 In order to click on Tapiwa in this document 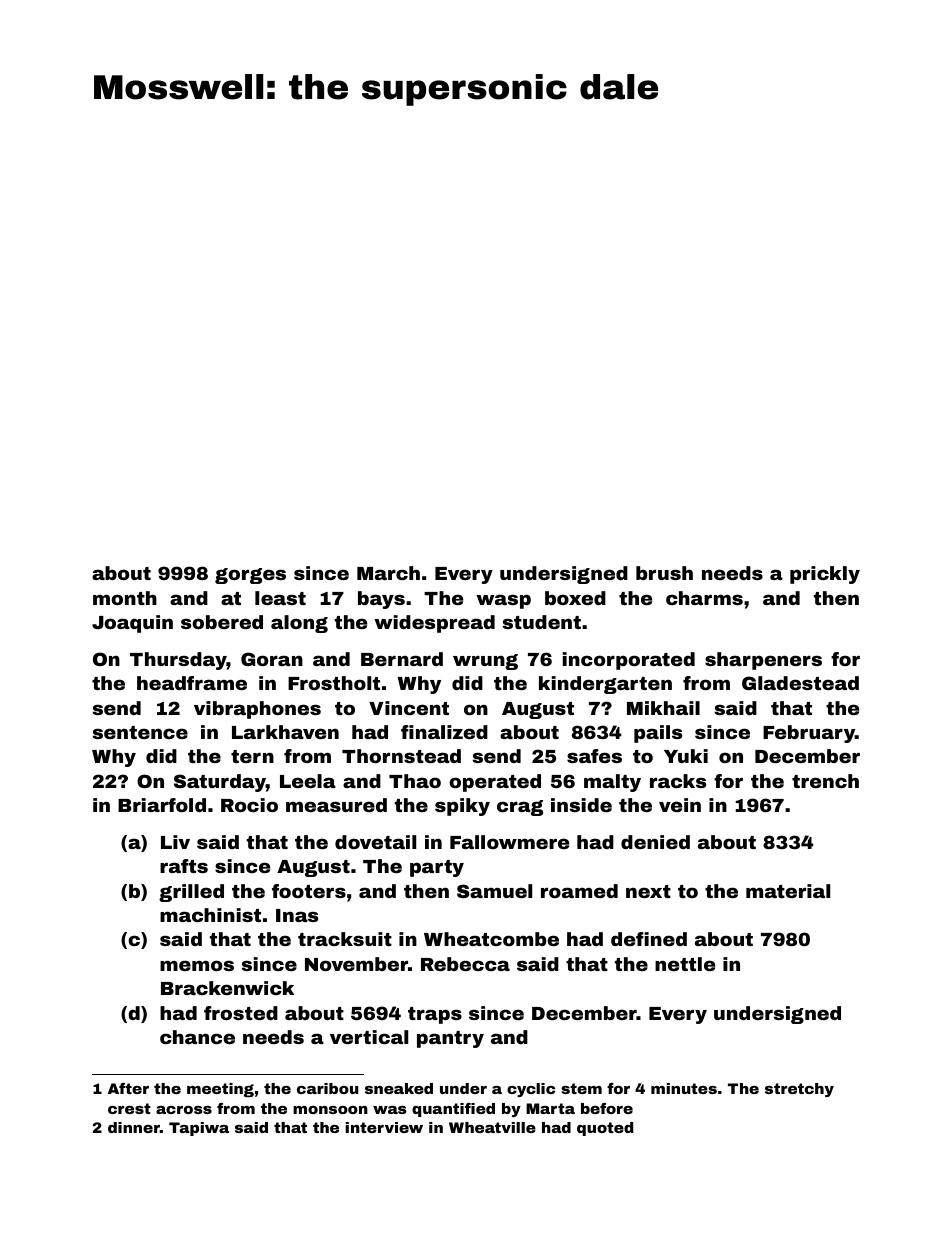, I will do `click(199, 1129)`.
